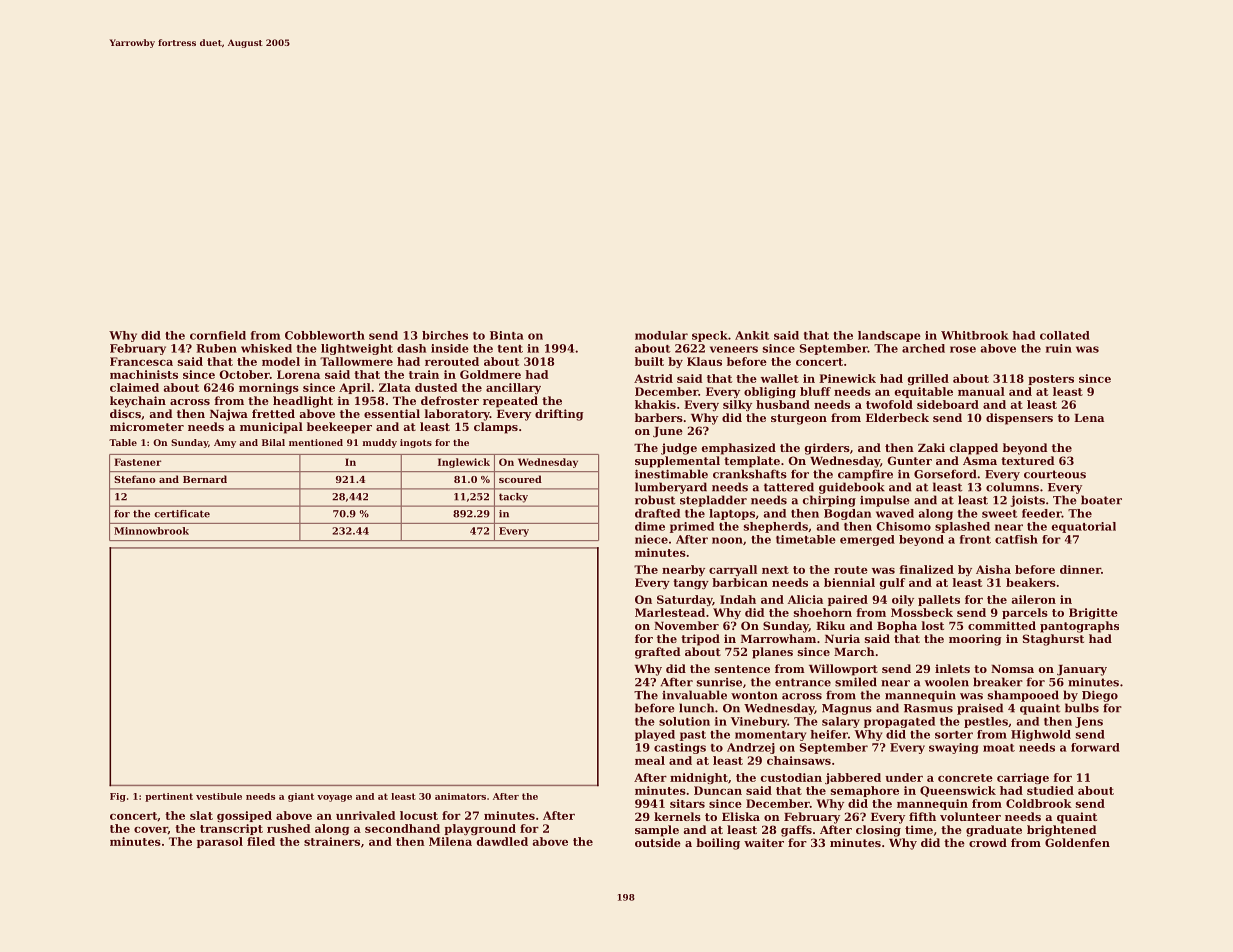  What do you see at coordinates (1065, 335) in the page?
I see `collated` at bounding box center [1065, 335].
